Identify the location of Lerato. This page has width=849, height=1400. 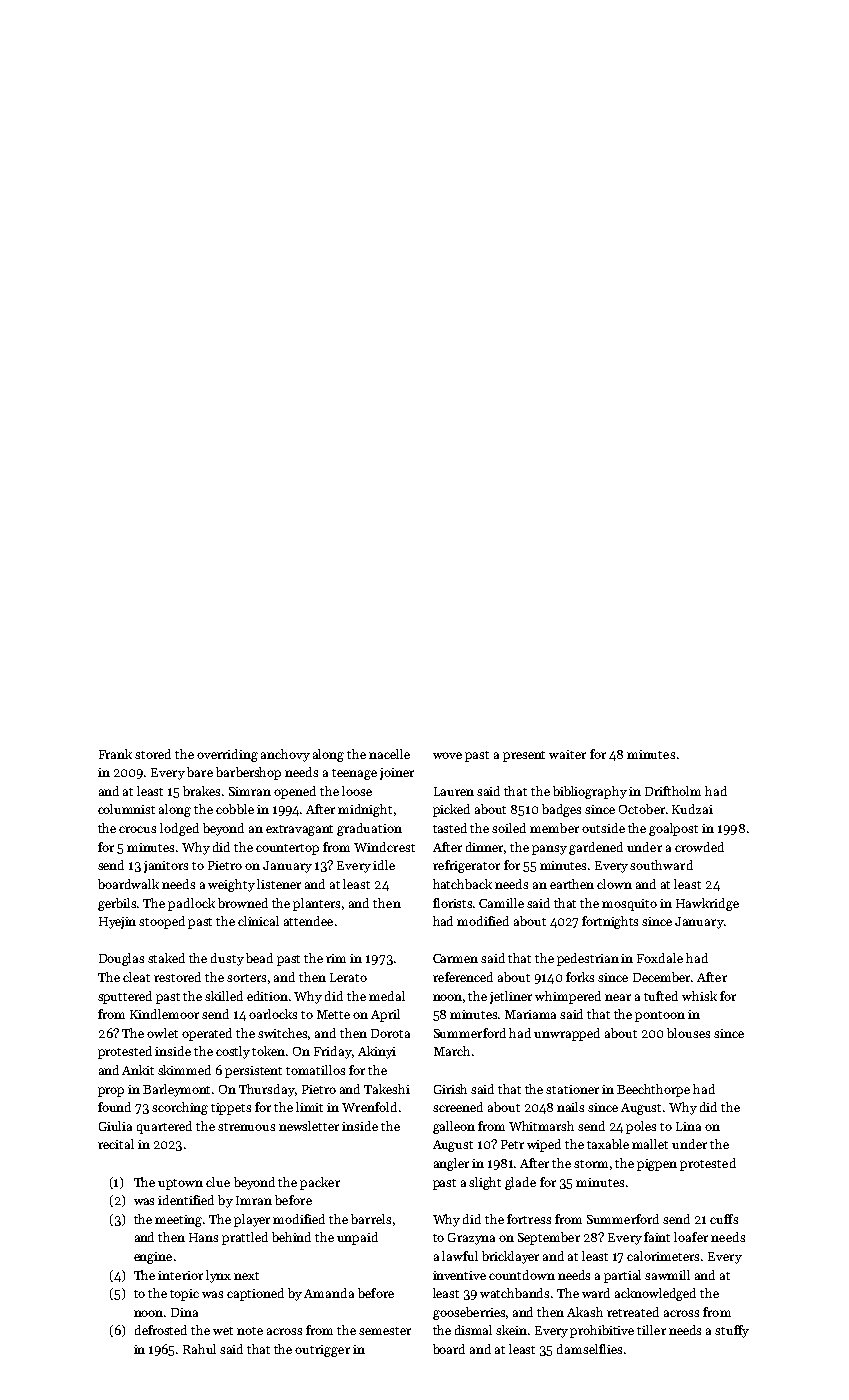
(348, 977).
